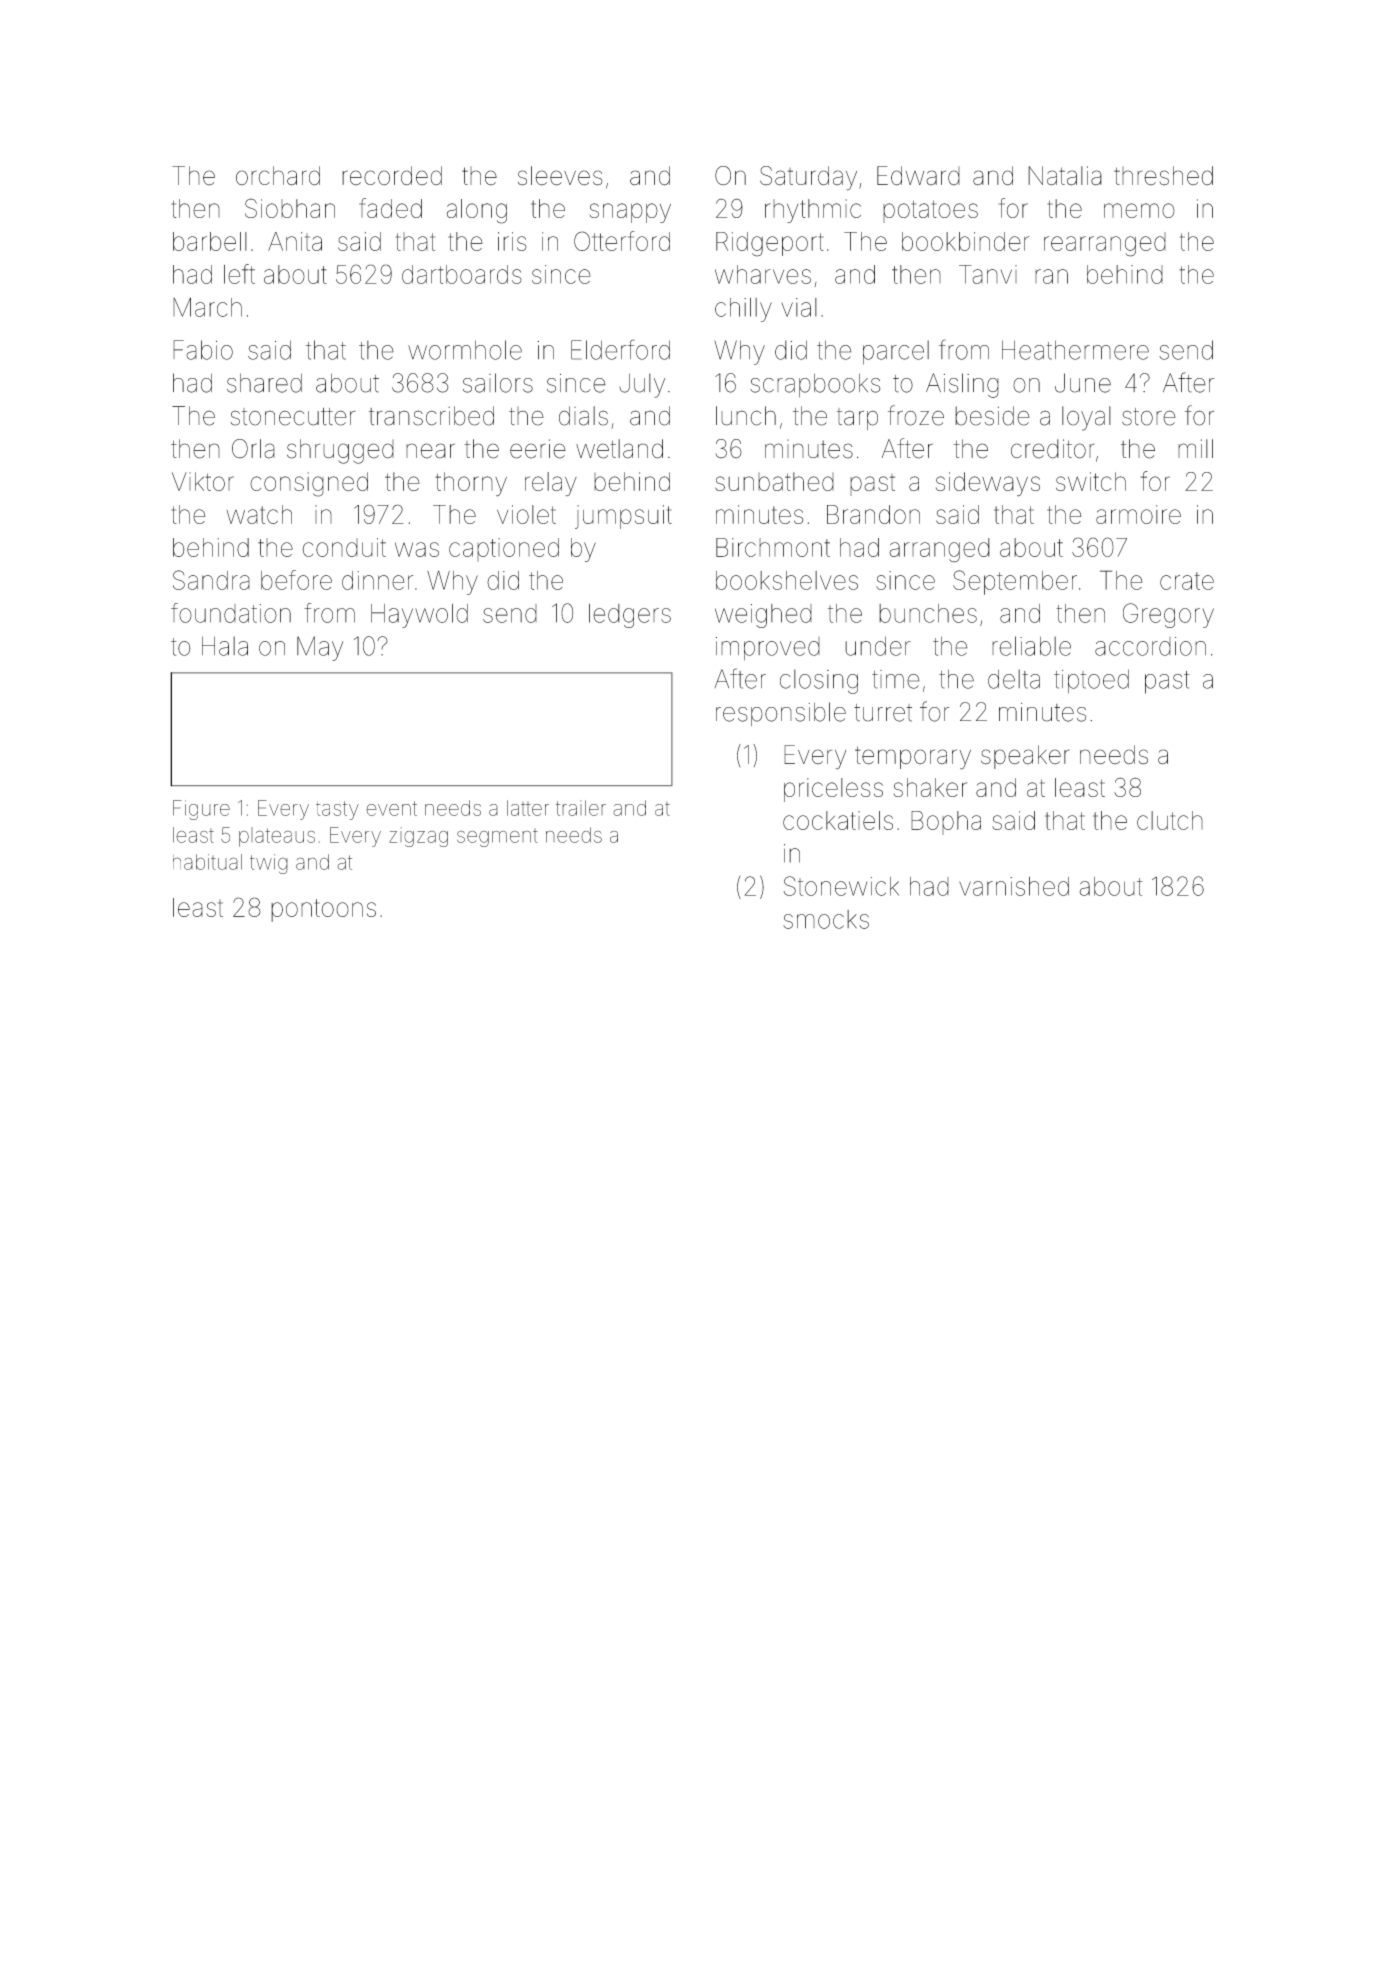  I want to click on threshed, so click(1163, 176).
